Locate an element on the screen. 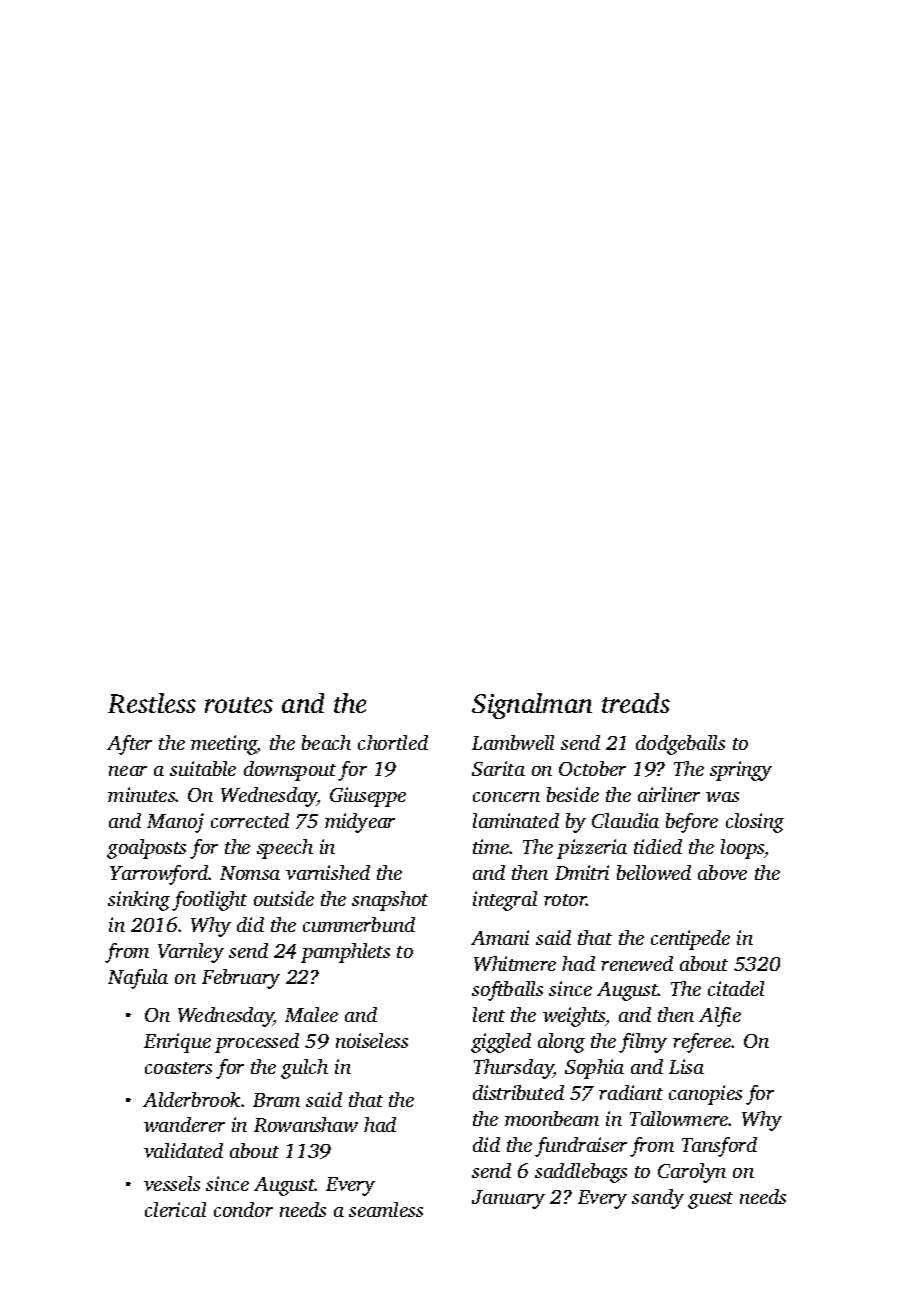  footlight is located at coordinates (209, 901).
